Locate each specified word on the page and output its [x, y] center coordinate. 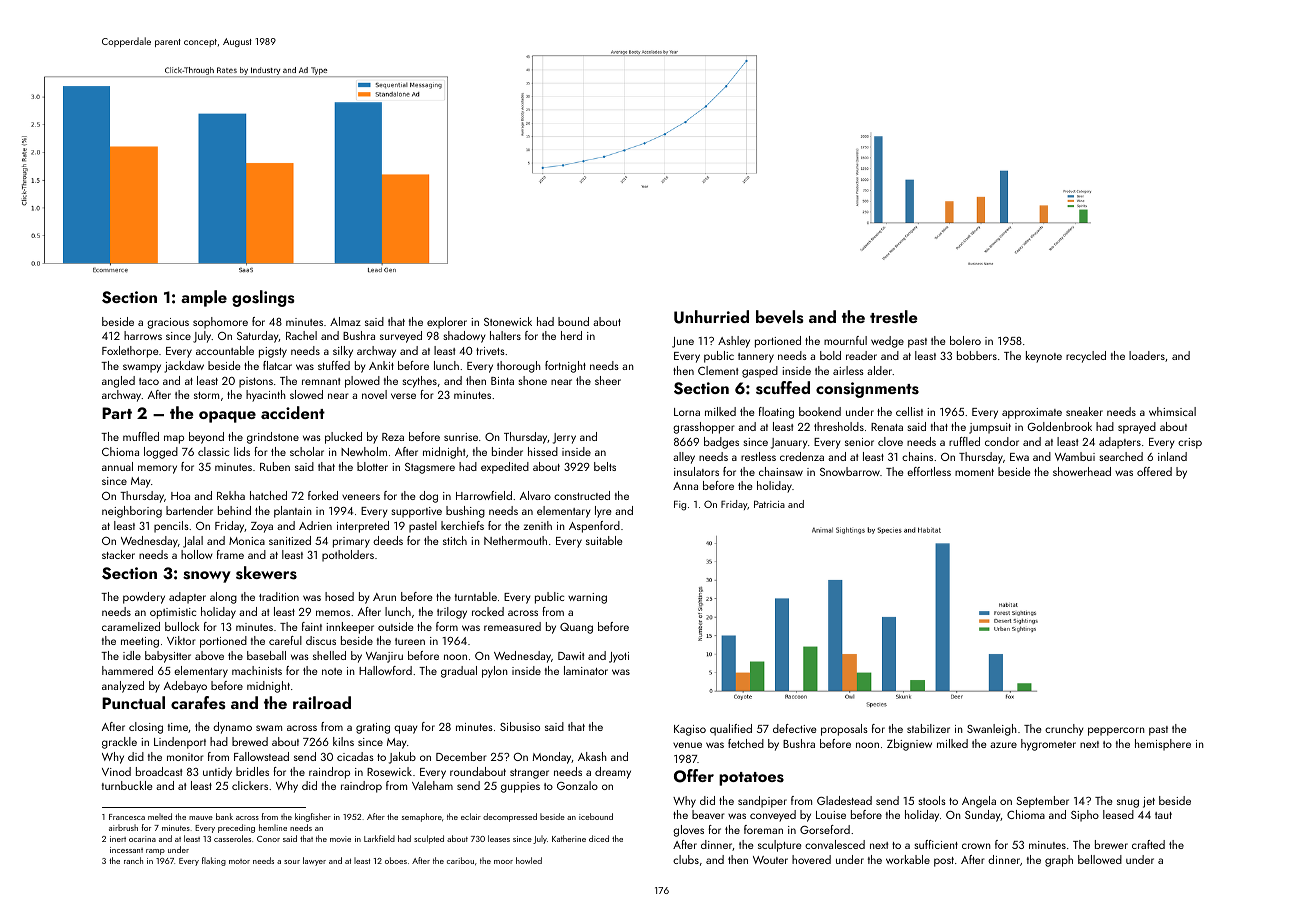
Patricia [769, 504]
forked [323, 495]
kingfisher [313, 817]
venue [687, 745]
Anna [685, 486]
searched [1121, 456]
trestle [893, 317]
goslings [263, 298]
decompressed [510, 817]
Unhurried [711, 317]
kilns [343, 741]
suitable [604, 540]
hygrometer [1048, 745]
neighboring [132, 512]
